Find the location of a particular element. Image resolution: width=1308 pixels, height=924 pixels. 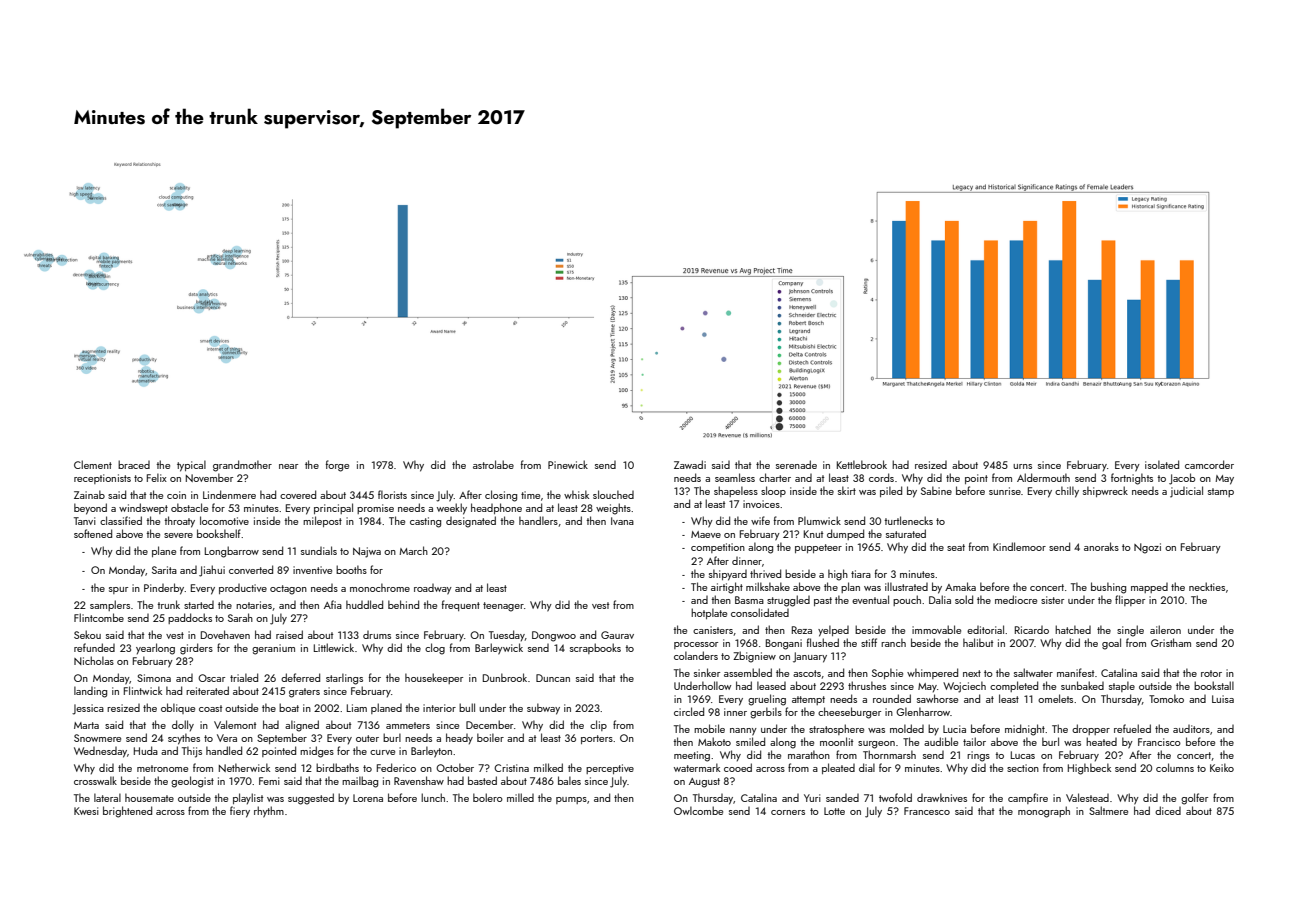

Federico is located at coordinates (396, 767).
